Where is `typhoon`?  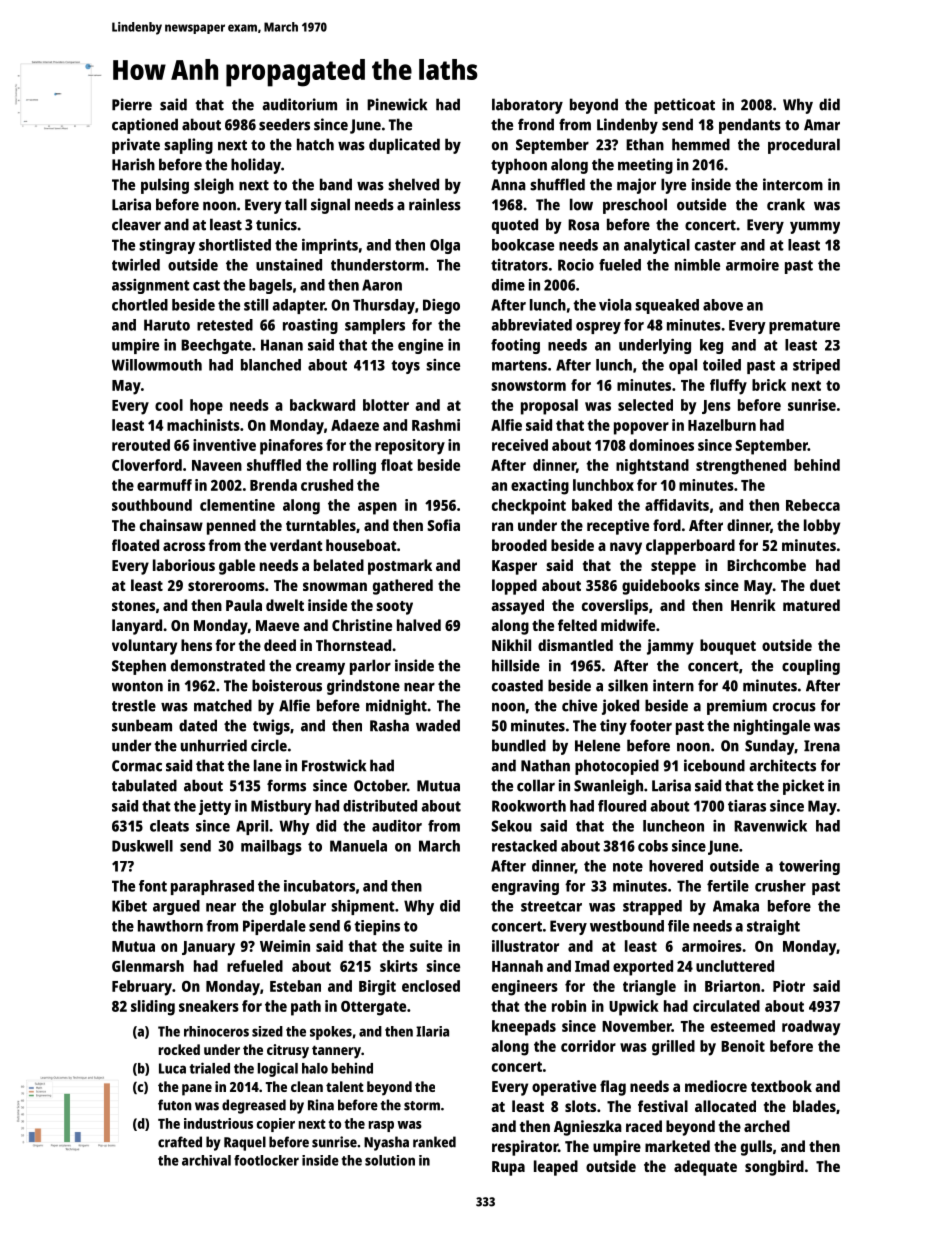 typhoon is located at coordinates (519, 166).
